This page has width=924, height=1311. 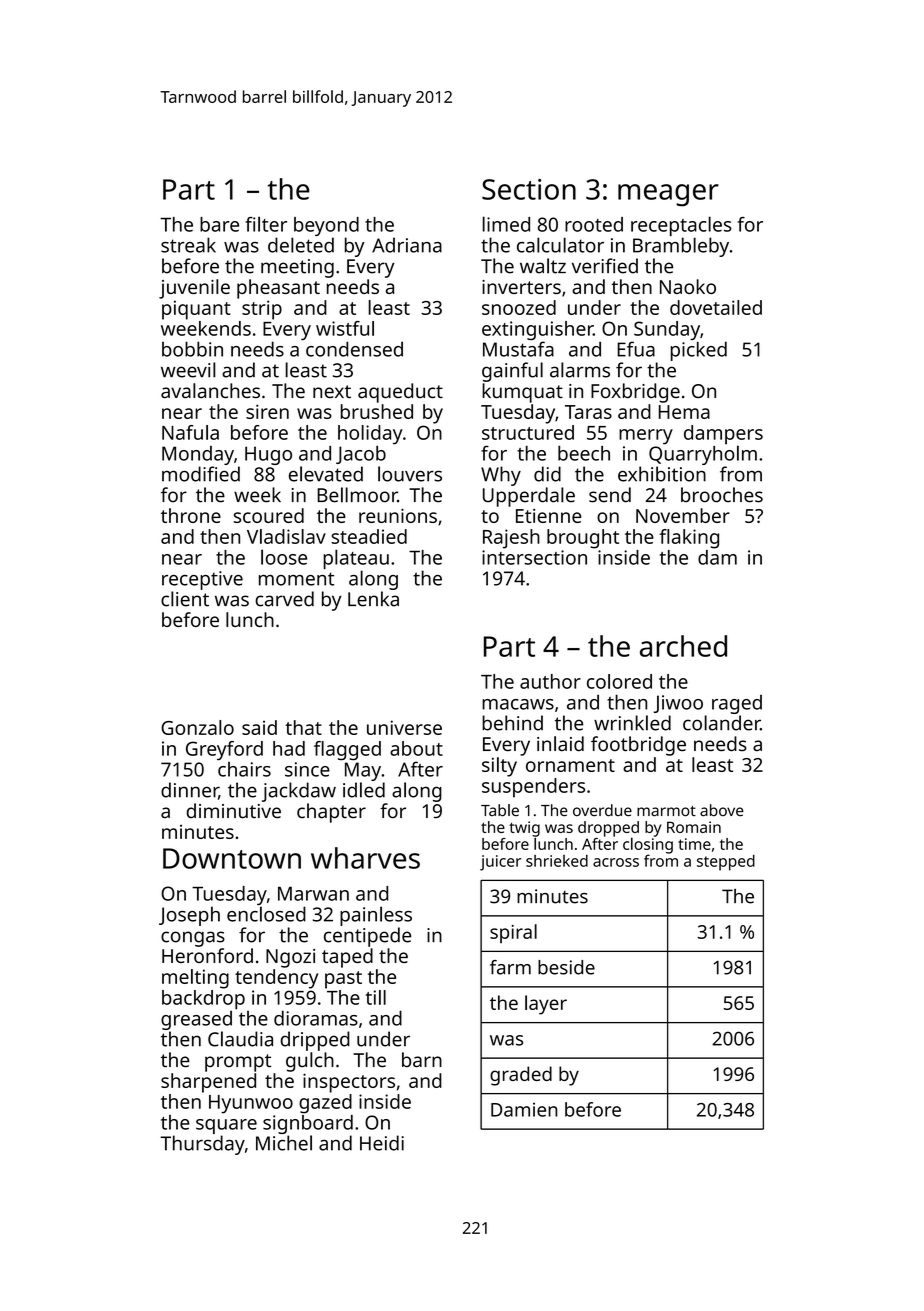 What do you see at coordinates (594, 224) in the page?
I see `rooted` at bounding box center [594, 224].
